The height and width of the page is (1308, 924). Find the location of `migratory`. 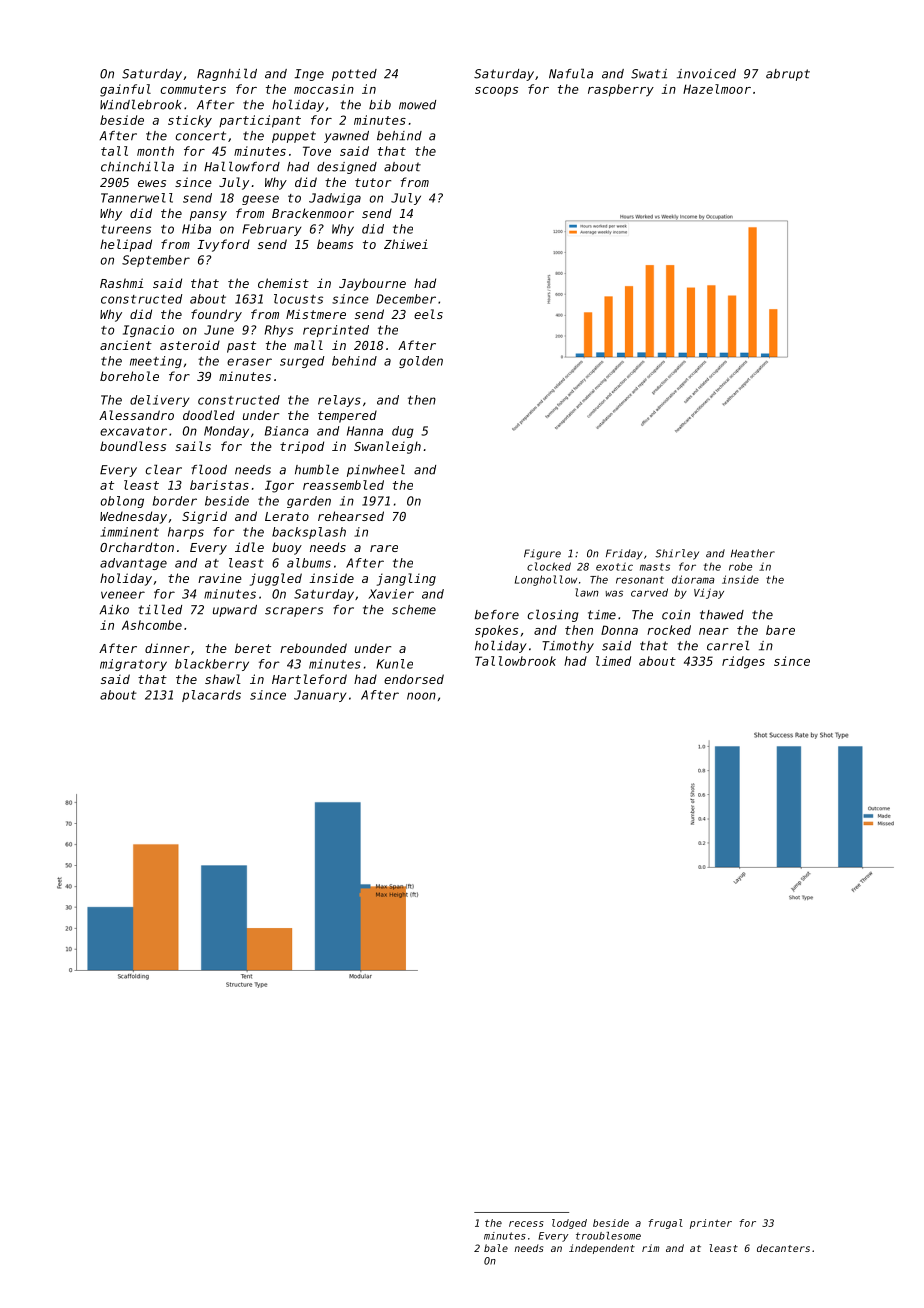

migratory is located at coordinates (133, 665).
